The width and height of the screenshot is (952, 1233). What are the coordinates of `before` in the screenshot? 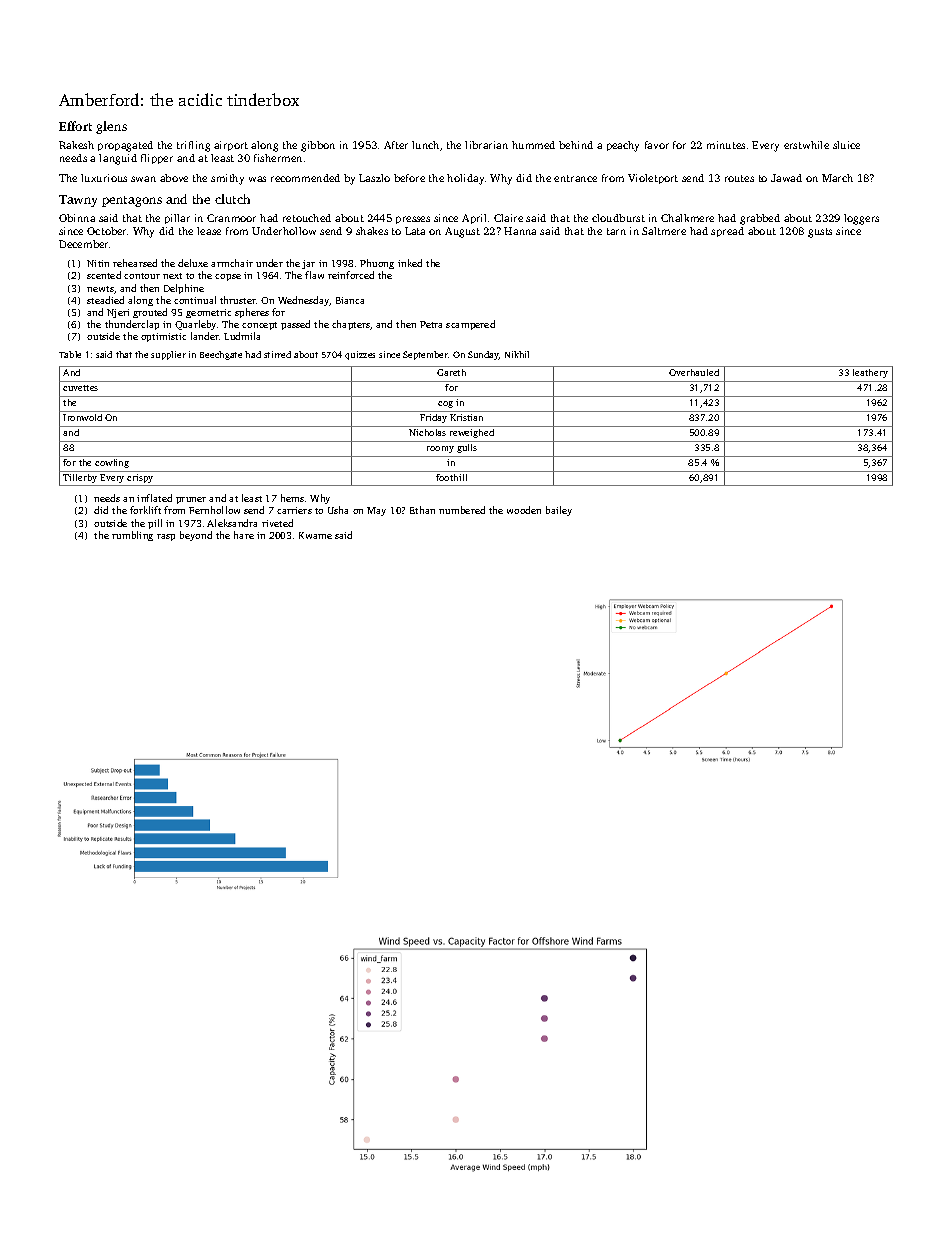 It's located at (409, 178).
